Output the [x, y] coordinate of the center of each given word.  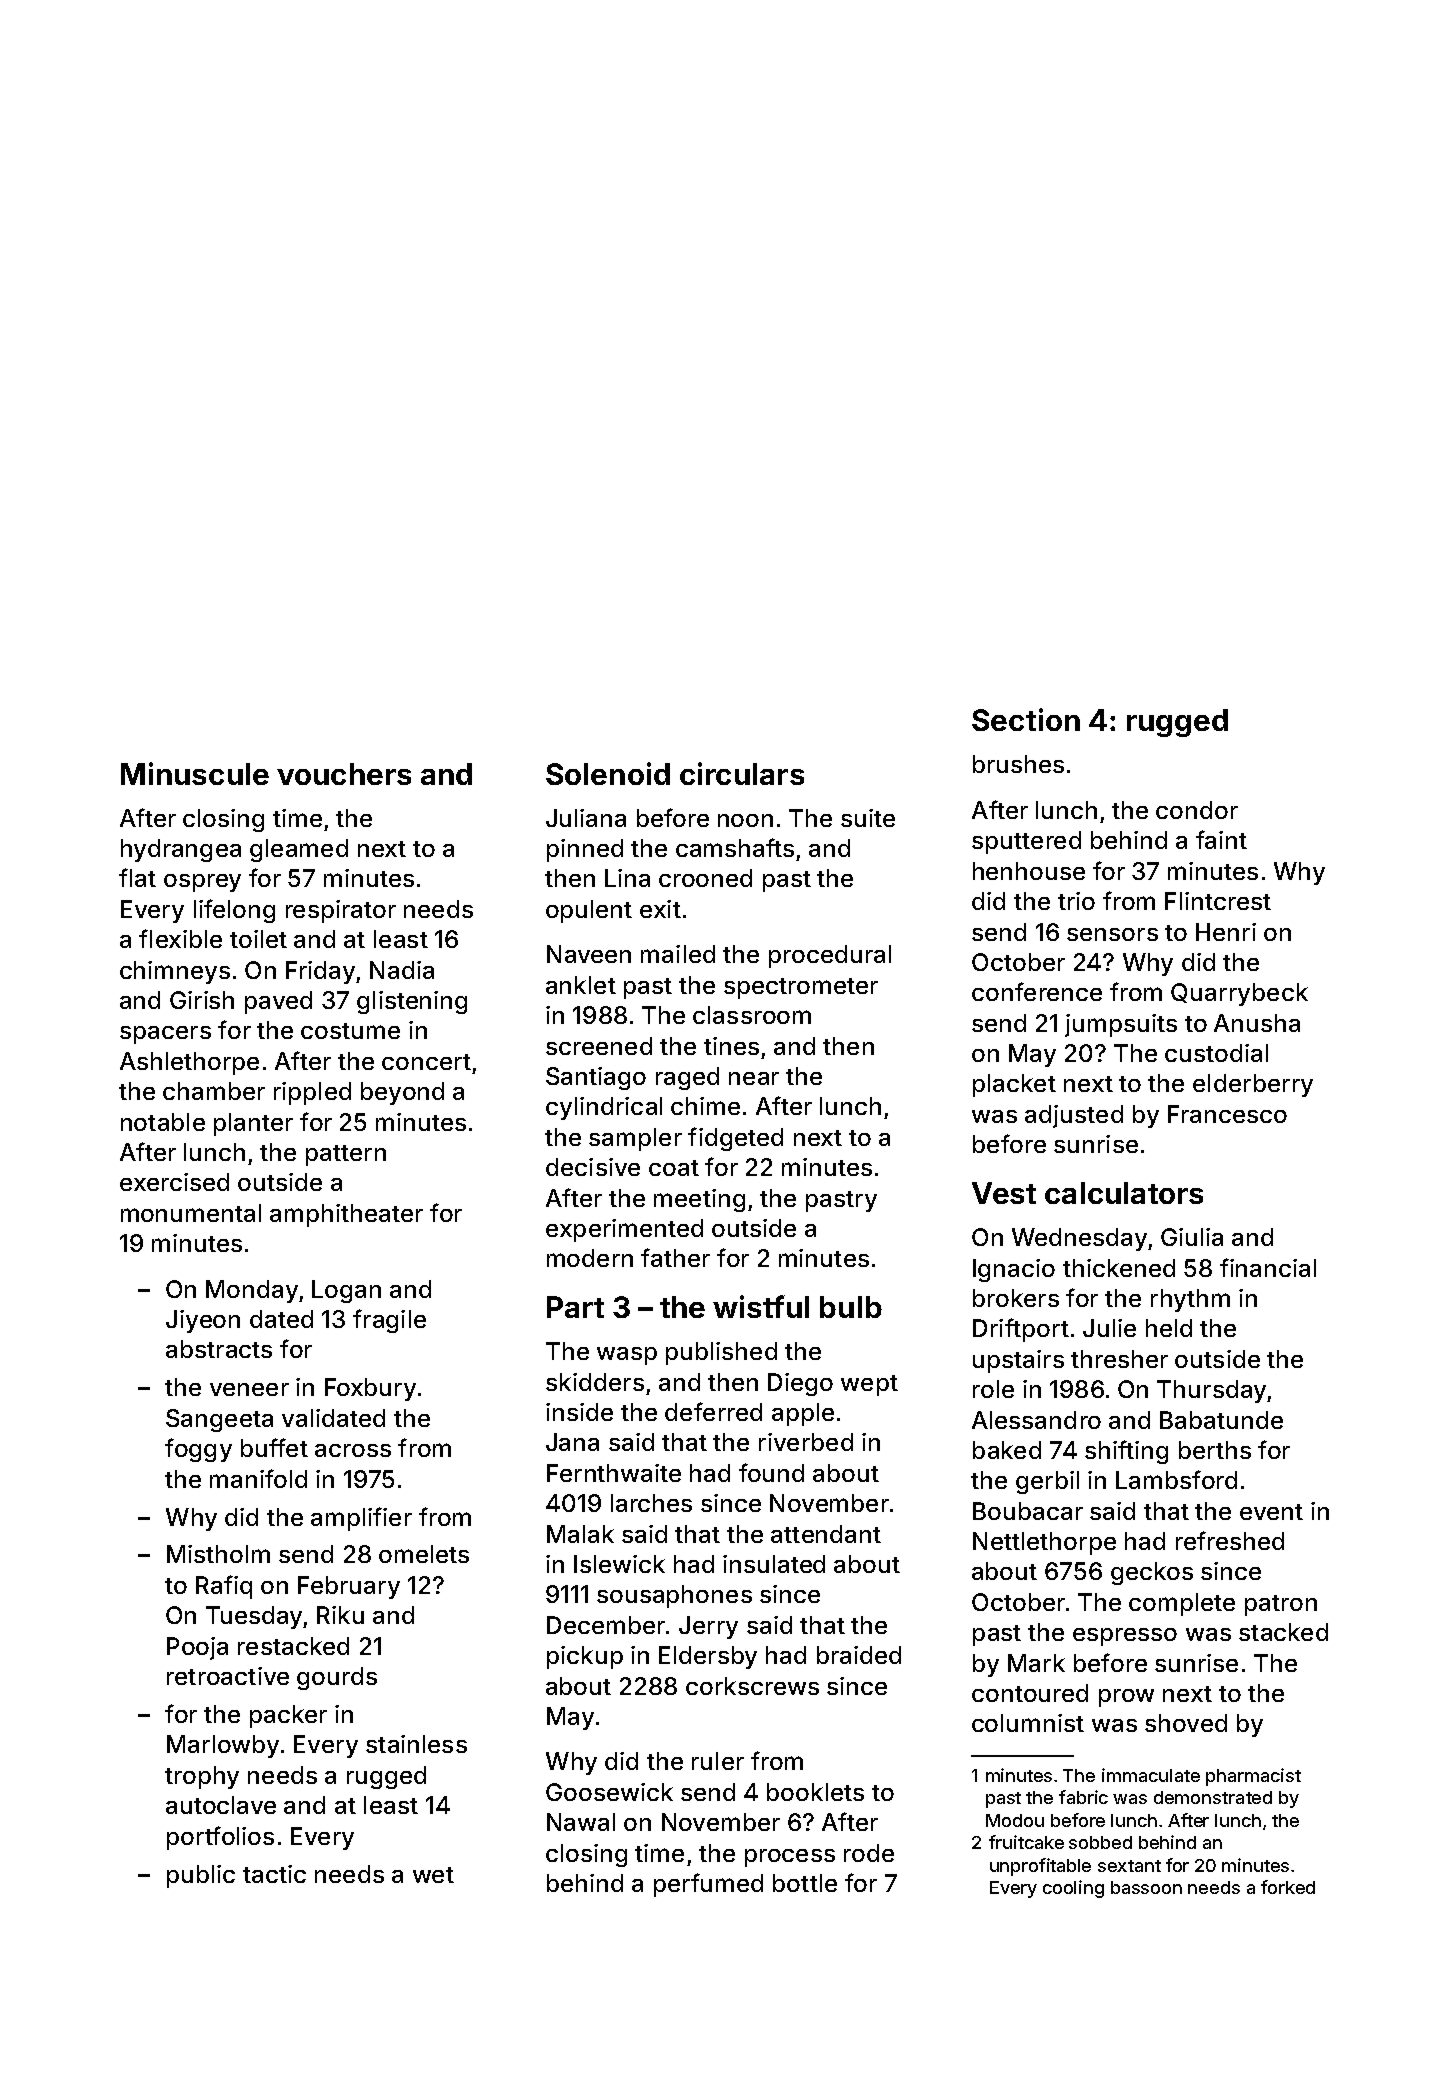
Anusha [1257, 1023]
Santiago [596, 1078]
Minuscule [195, 773]
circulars [742, 773]
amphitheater [346, 1215]
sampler [635, 1139]
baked [1007, 1450]
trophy [202, 1777]
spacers [165, 1035]
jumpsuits [1121, 1025]
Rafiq [224, 1587]
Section [1026, 719]
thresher [1119, 1359]
